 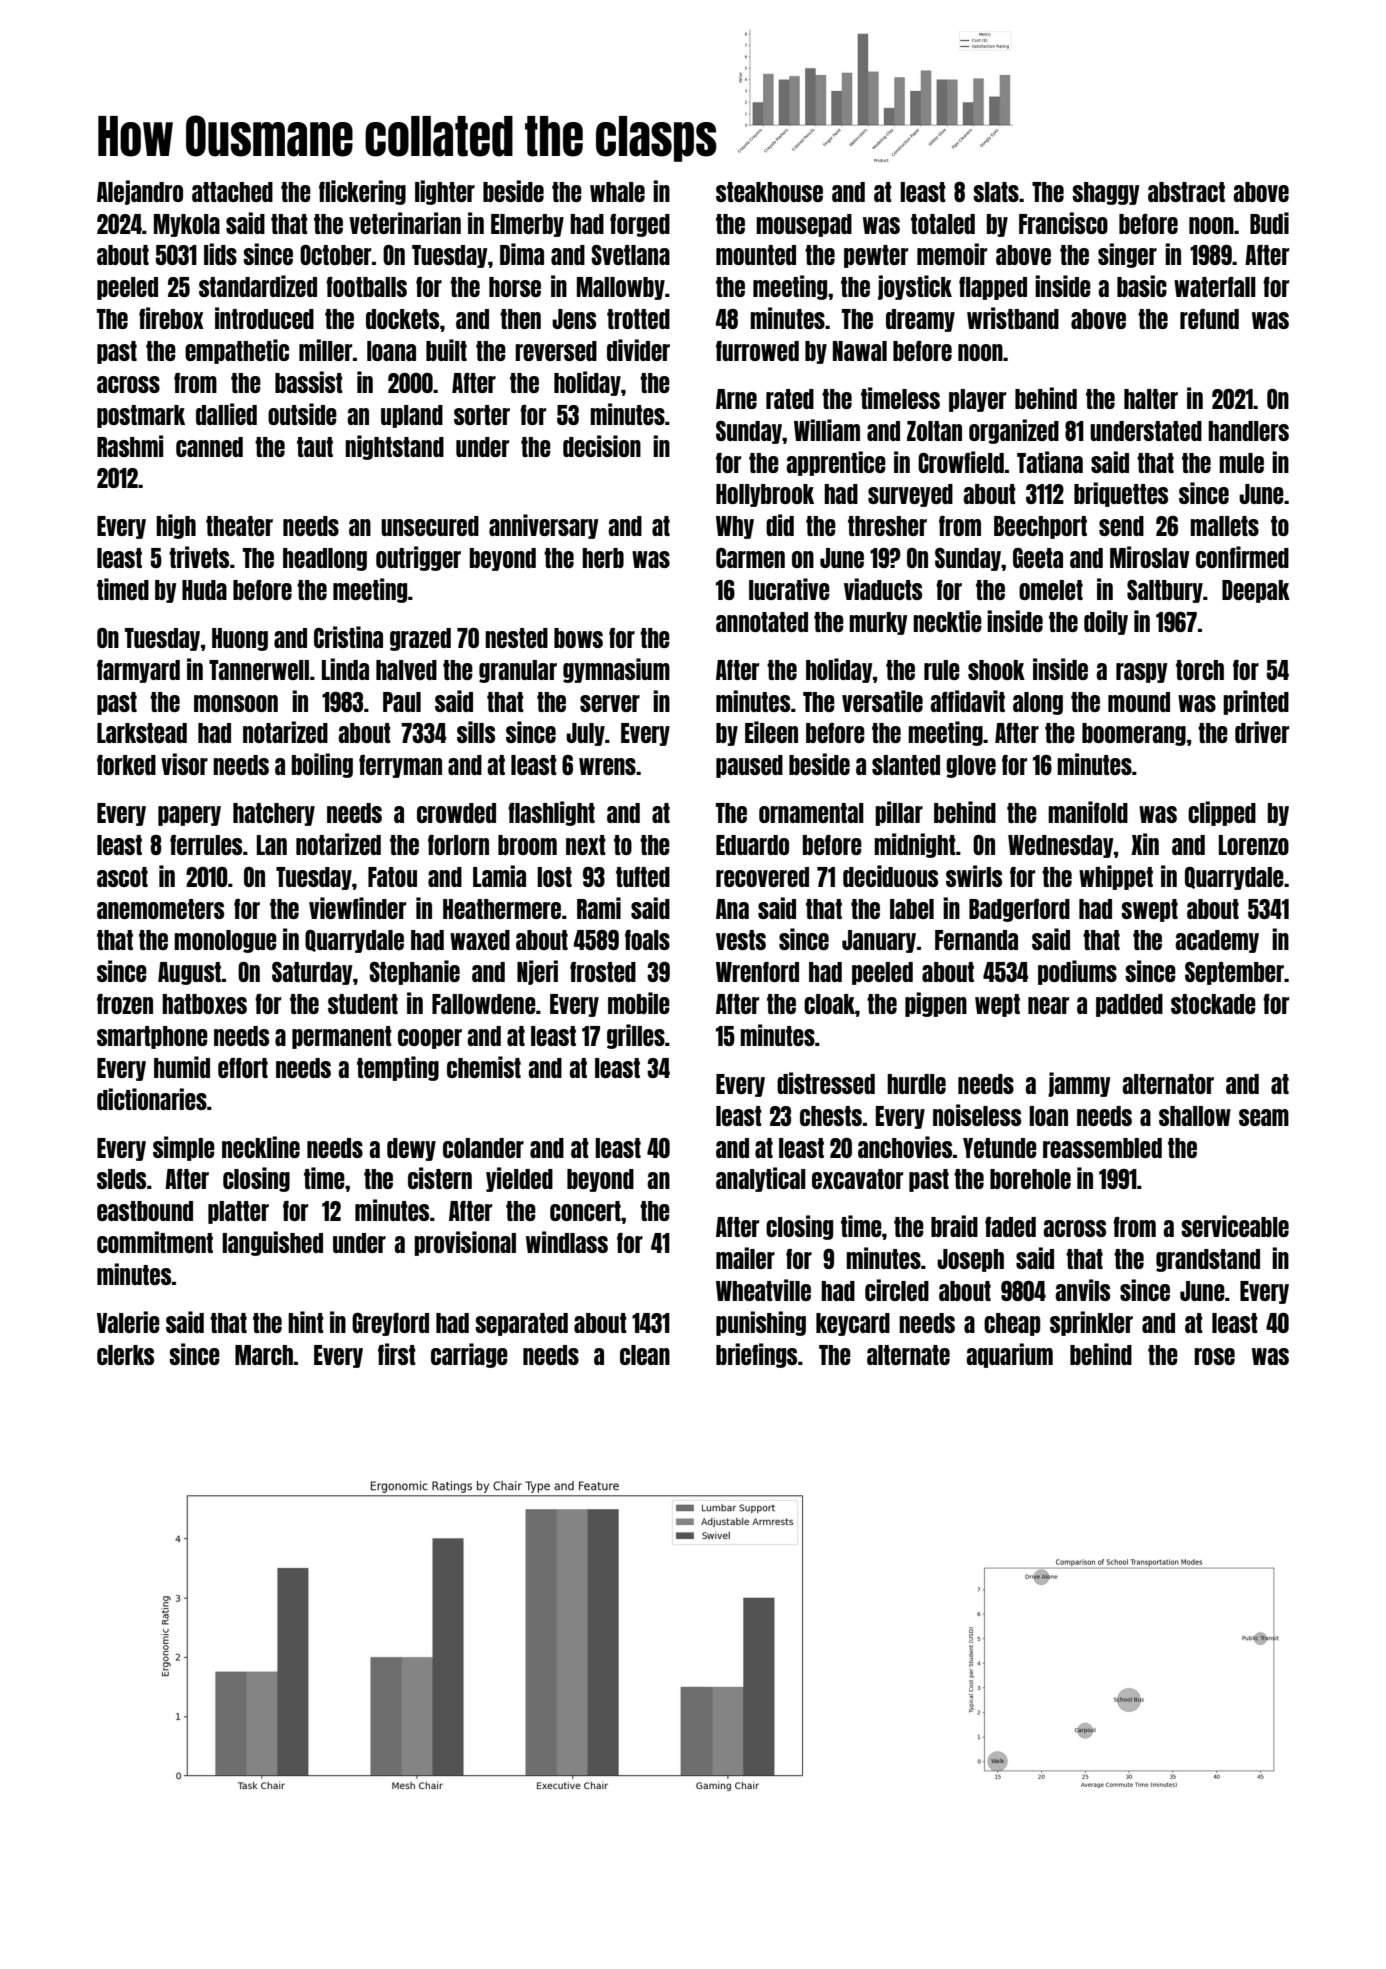 What do you see at coordinates (140, 192) in the document?
I see `Alejandro` at bounding box center [140, 192].
